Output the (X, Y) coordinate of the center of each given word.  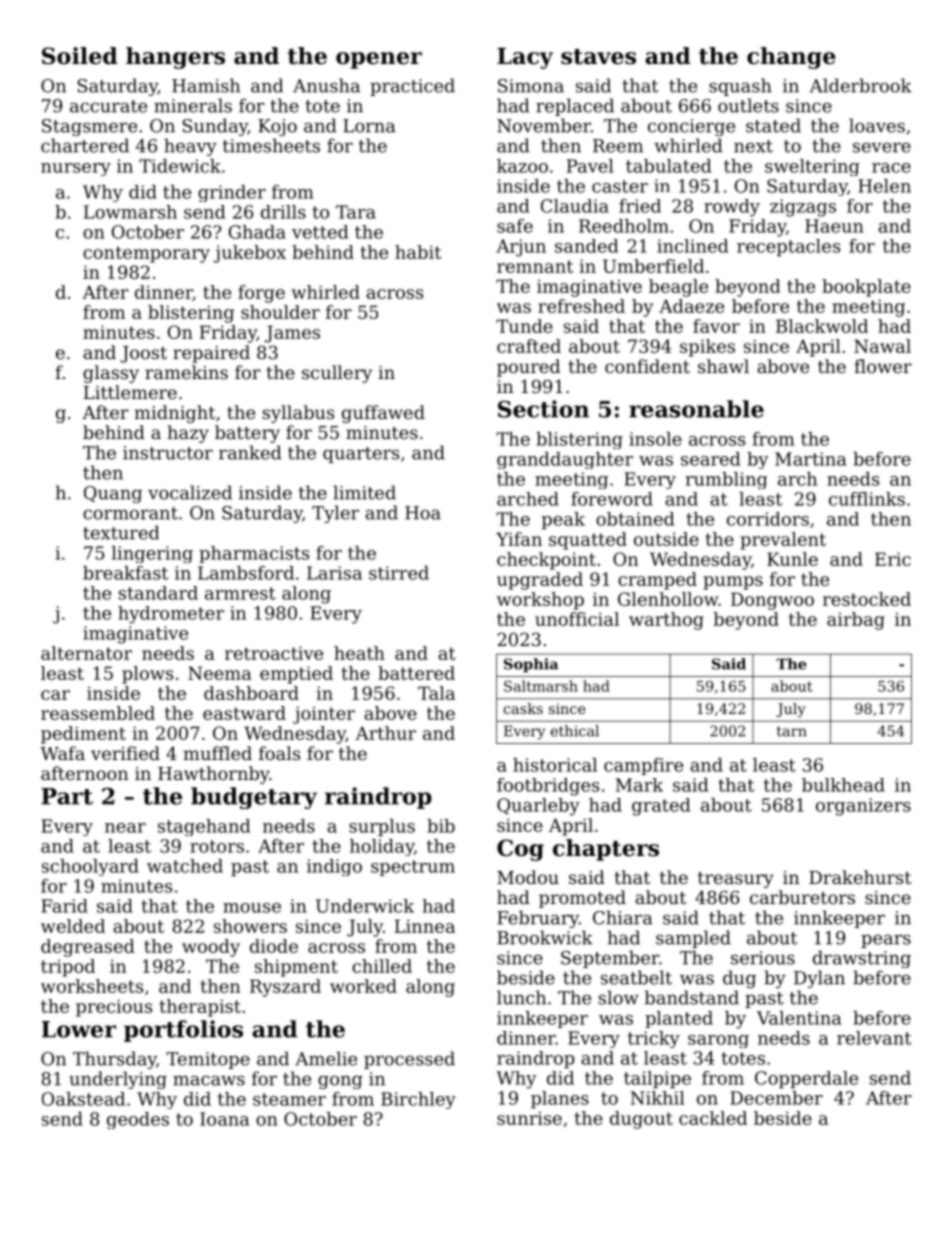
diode (274, 946)
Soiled (80, 56)
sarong (718, 1041)
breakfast (125, 573)
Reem (618, 146)
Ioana (224, 1119)
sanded (586, 246)
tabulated (668, 166)
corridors (768, 519)
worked (363, 986)
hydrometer (171, 615)
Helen (884, 186)
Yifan (519, 539)
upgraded (540, 581)
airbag (856, 621)
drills (283, 212)
